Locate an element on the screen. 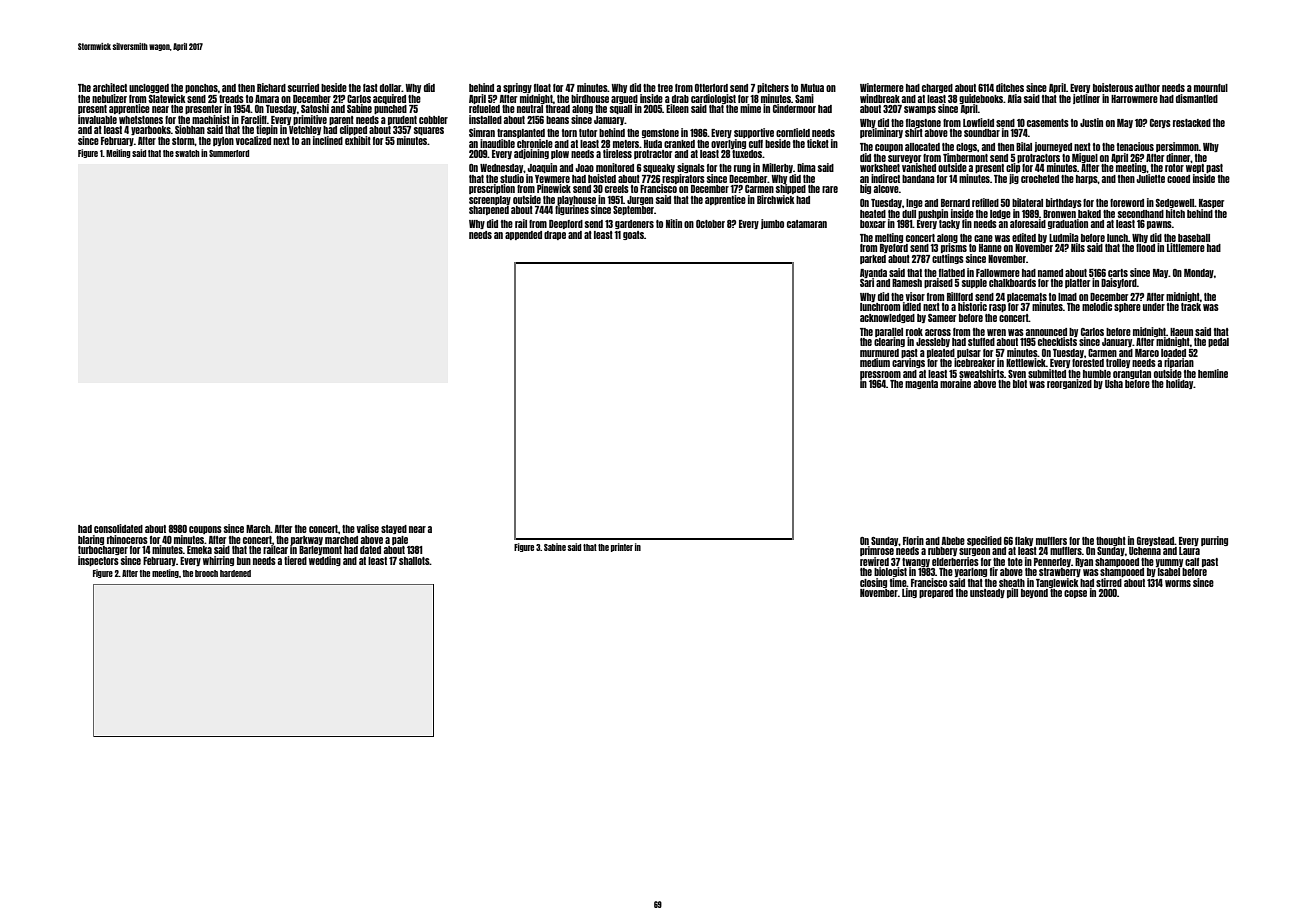  tree is located at coordinates (665, 88).
